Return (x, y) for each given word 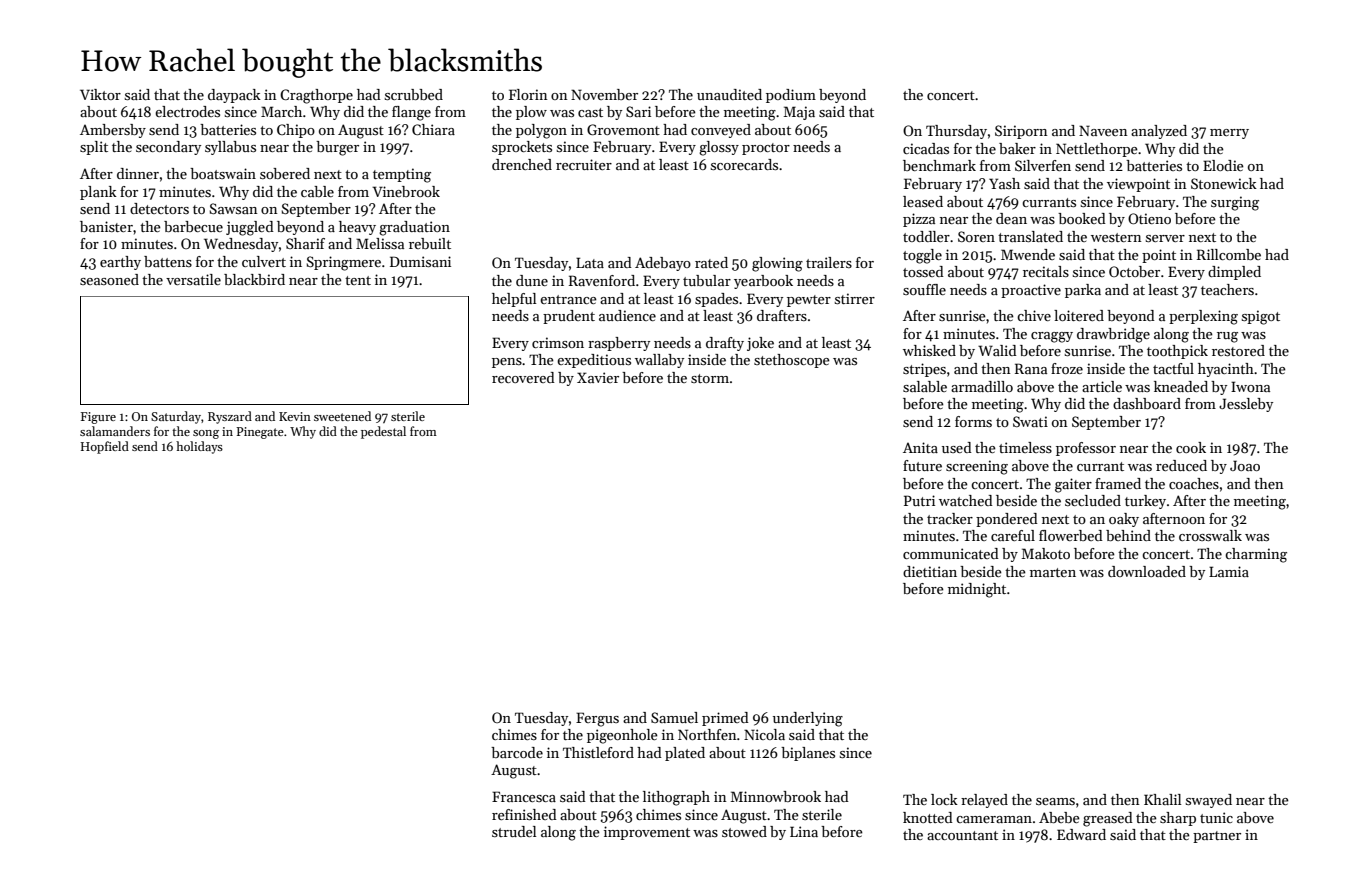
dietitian (930, 571)
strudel (514, 831)
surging (1235, 203)
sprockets (522, 148)
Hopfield (105, 447)
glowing (777, 264)
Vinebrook (406, 191)
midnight (977, 590)
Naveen (1103, 130)
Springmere (344, 263)
